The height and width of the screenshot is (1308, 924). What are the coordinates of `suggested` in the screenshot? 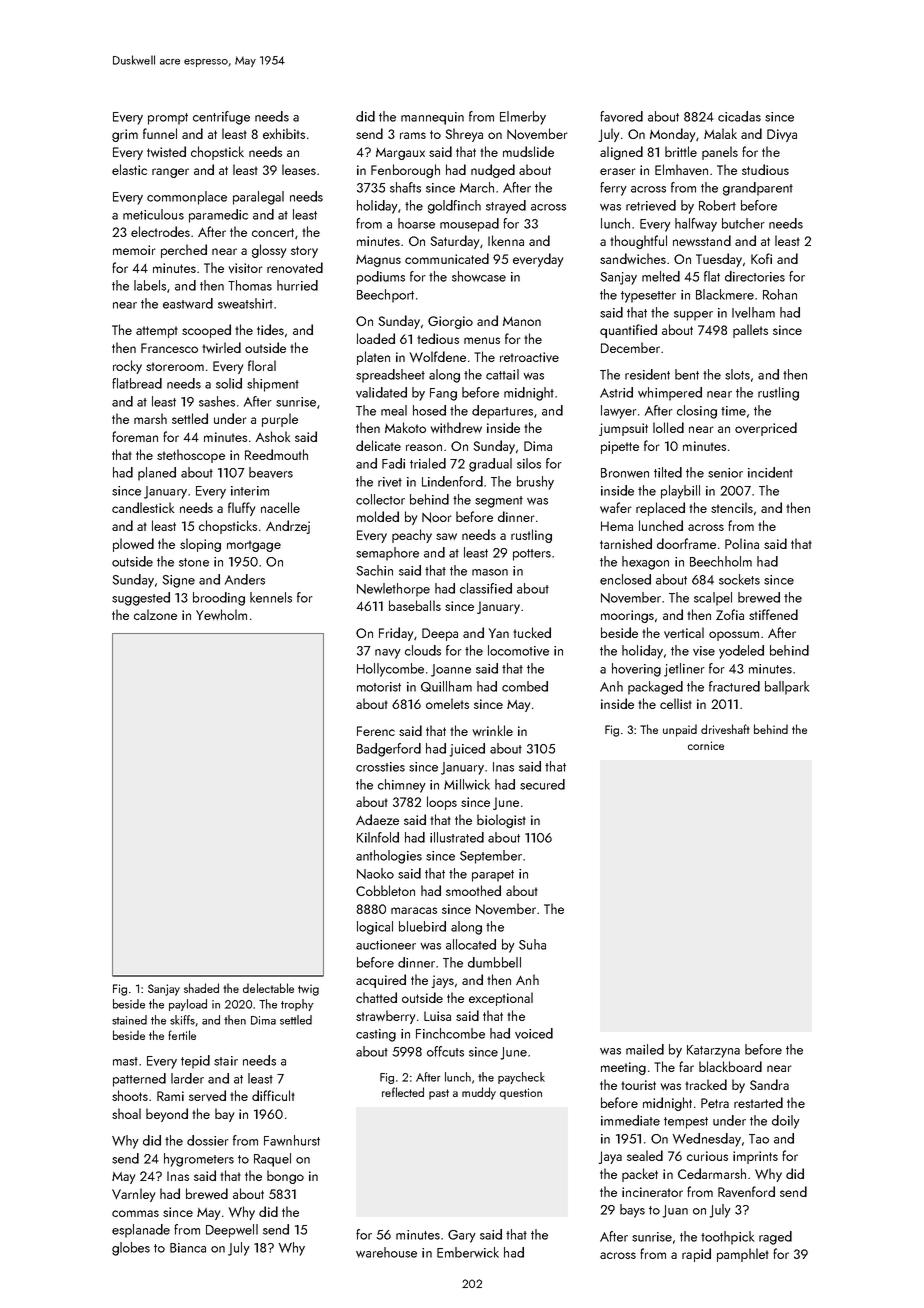 It's located at (141, 599).
